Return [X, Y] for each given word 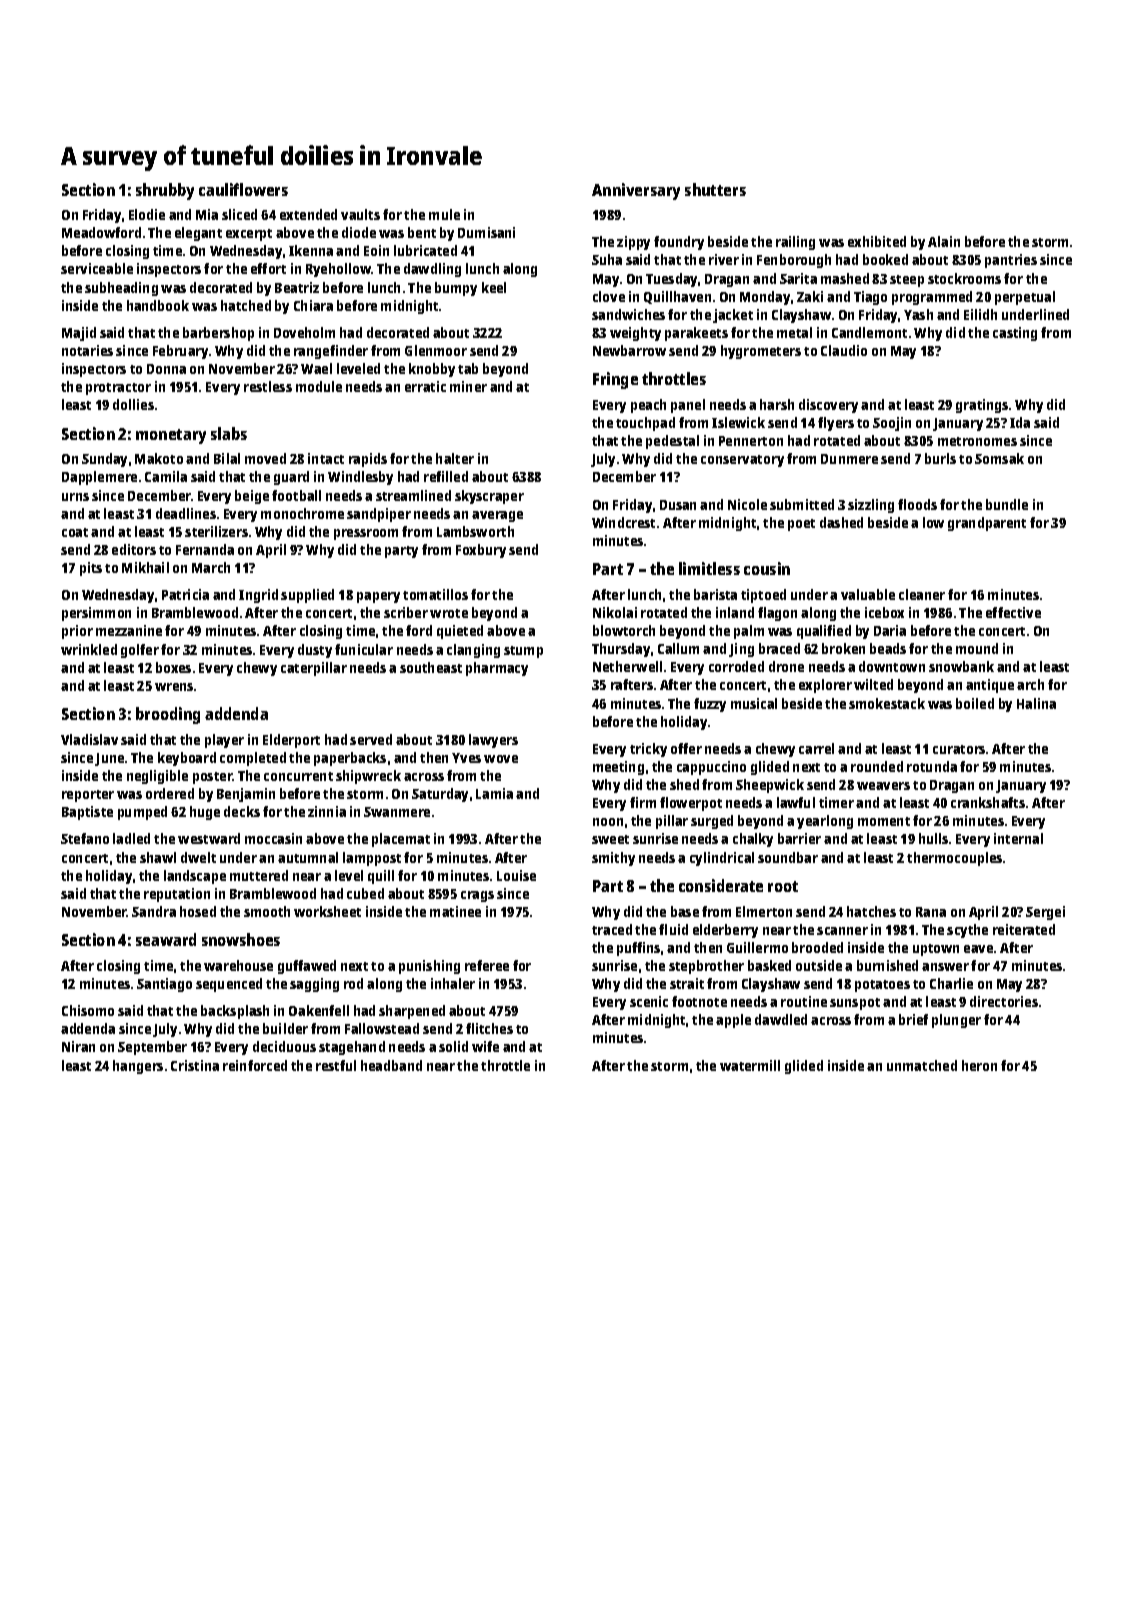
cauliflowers [243, 189]
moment [884, 821]
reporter [88, 796]
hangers [138, 1067]
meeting [618, 768]
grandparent [987, 524]
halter [455, 458]
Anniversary [636, 191]
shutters [715, 189]
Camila [166, 476]
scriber [406, 612]
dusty [315, 651]
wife [485, 1046]
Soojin [892, 424]
